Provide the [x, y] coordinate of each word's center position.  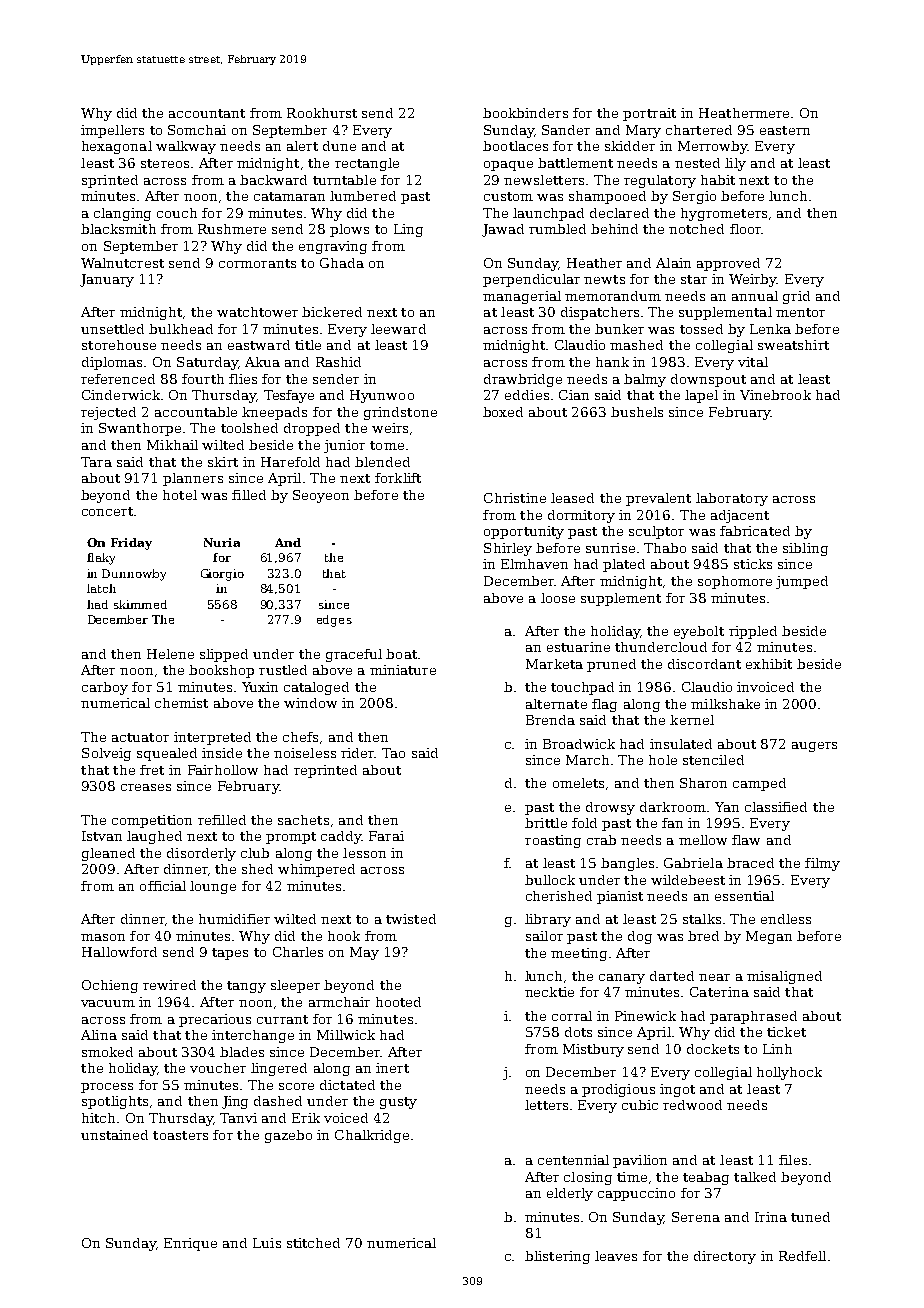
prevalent [658, 499]
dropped [312, 429]
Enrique [190, 1244]
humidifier [234, 919]
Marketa [554, 664]
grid [796, 297]
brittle [546, 823]
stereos [165, 163]
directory [725, 1257]
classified [776, 807]
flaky [101, 559]
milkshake [725, 704]
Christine [515, 498]
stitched [313, 1243]
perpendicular [531, 280]
